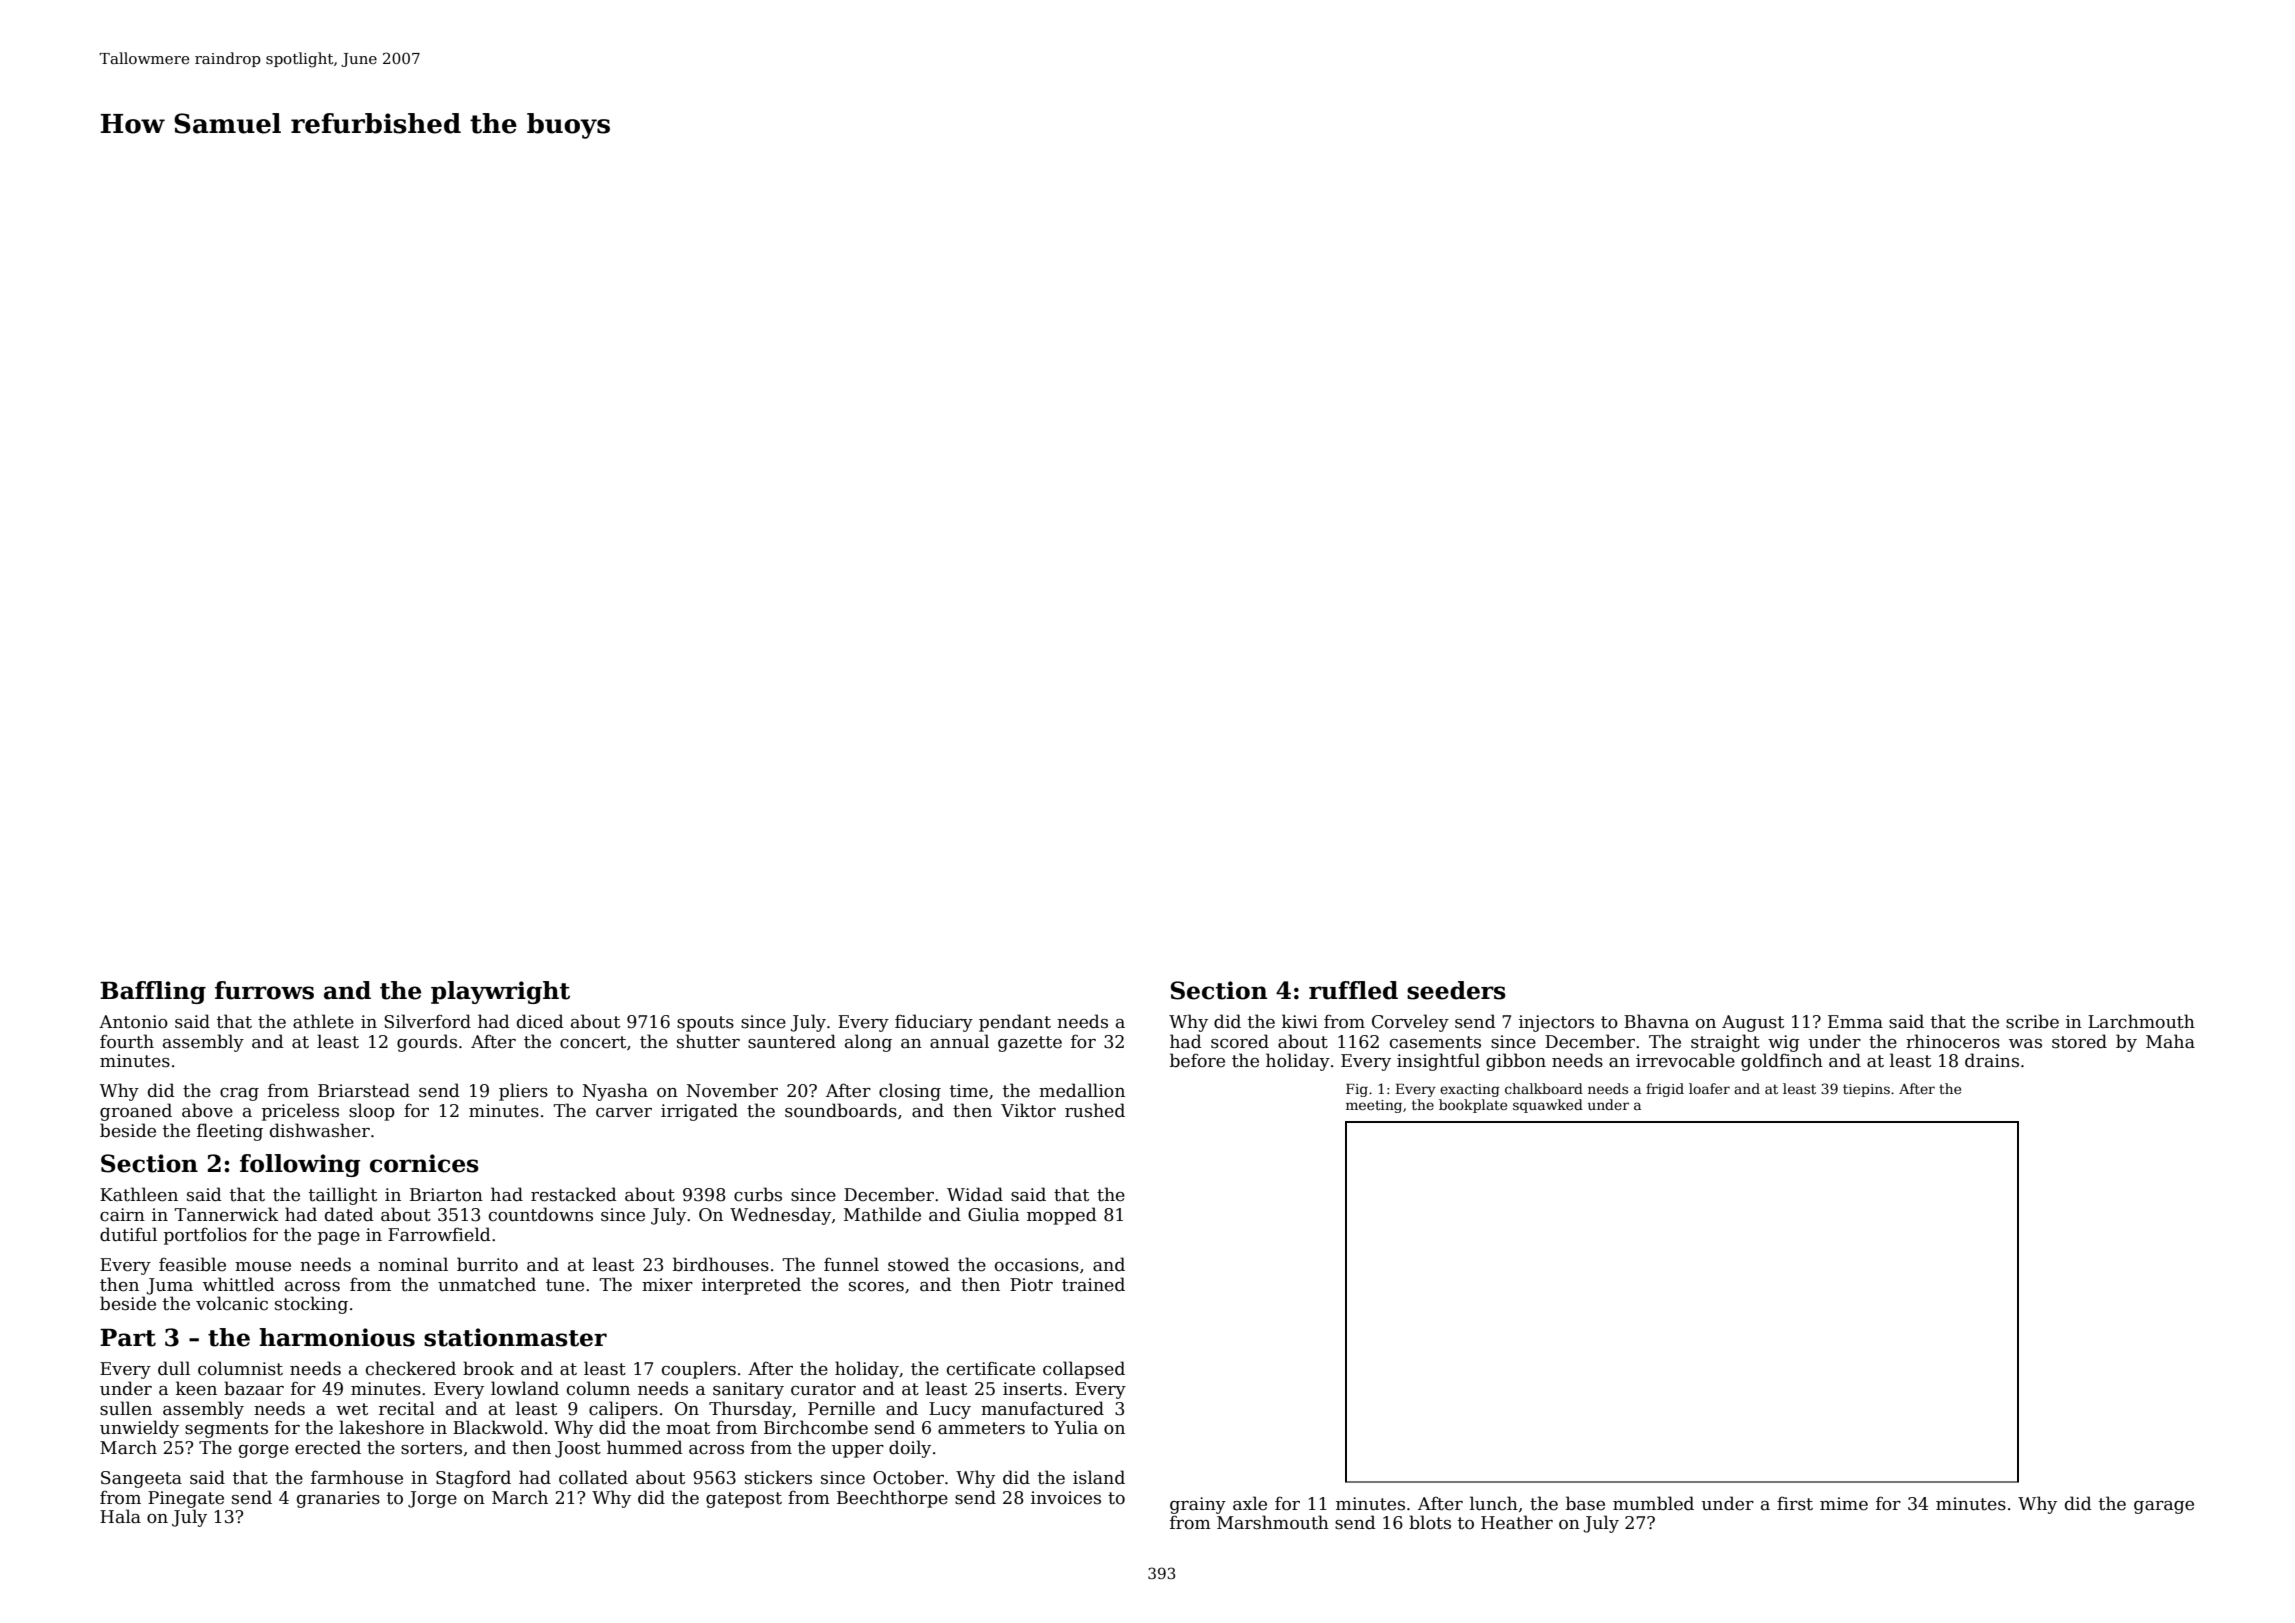 The width and height of the document is (2295, 1623). What do you see at coordinates (1082, 1090) in the document?
I see `medallion` at bounding box center [1082, 1090].
